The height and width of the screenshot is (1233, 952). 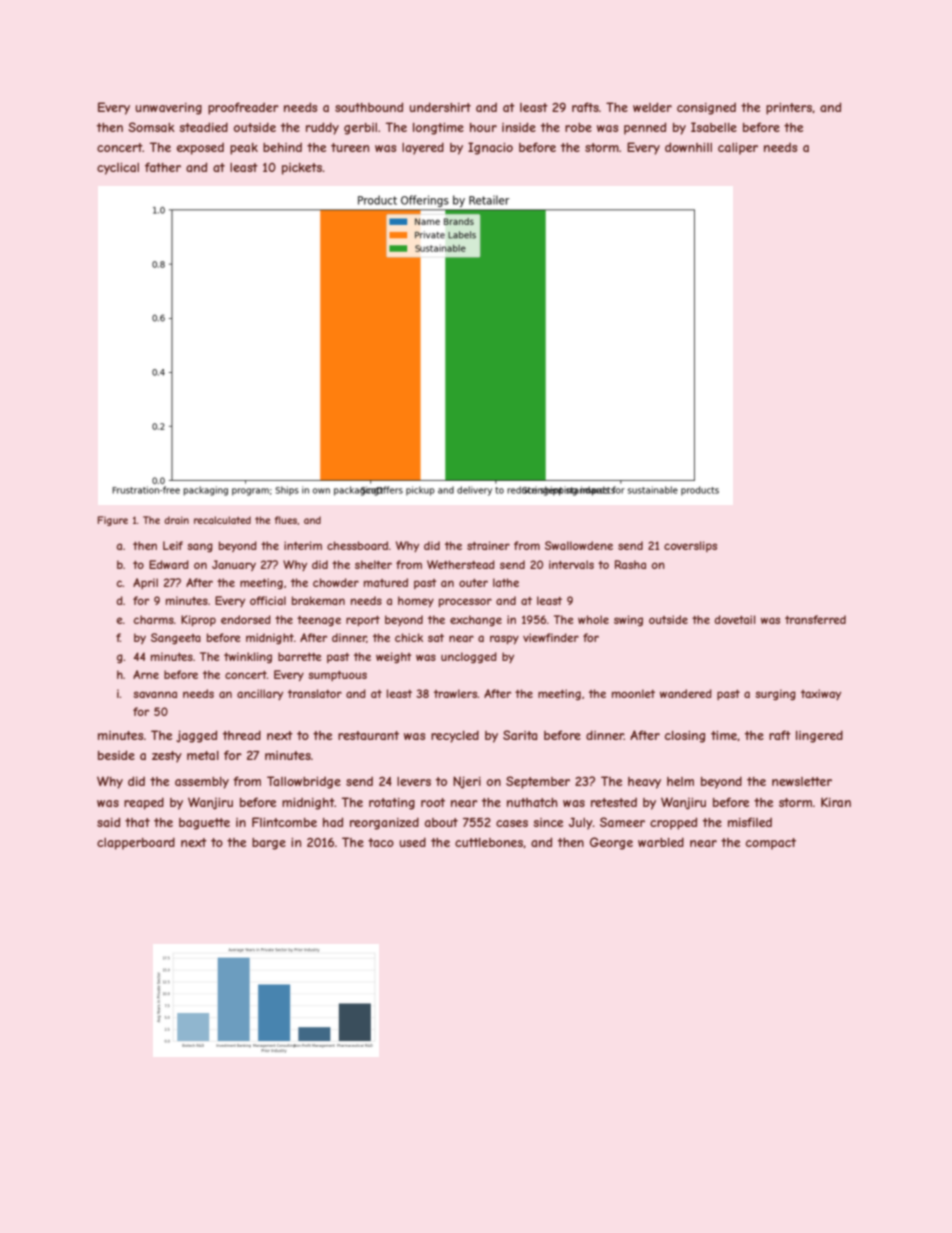 I want to click on thread, so click(x=242, y=735).
